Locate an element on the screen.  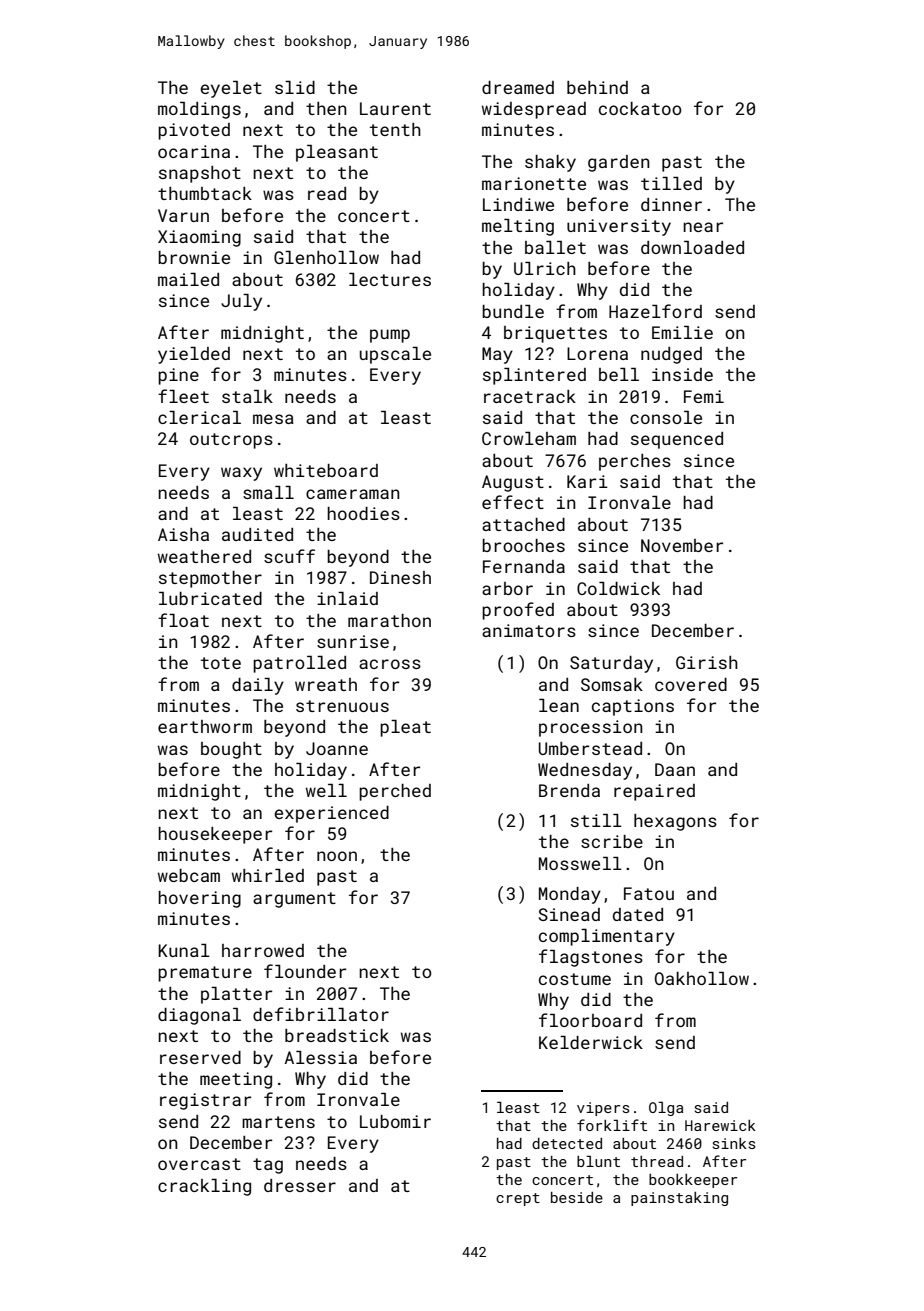
flounder is located at coordinates (305, 971).
